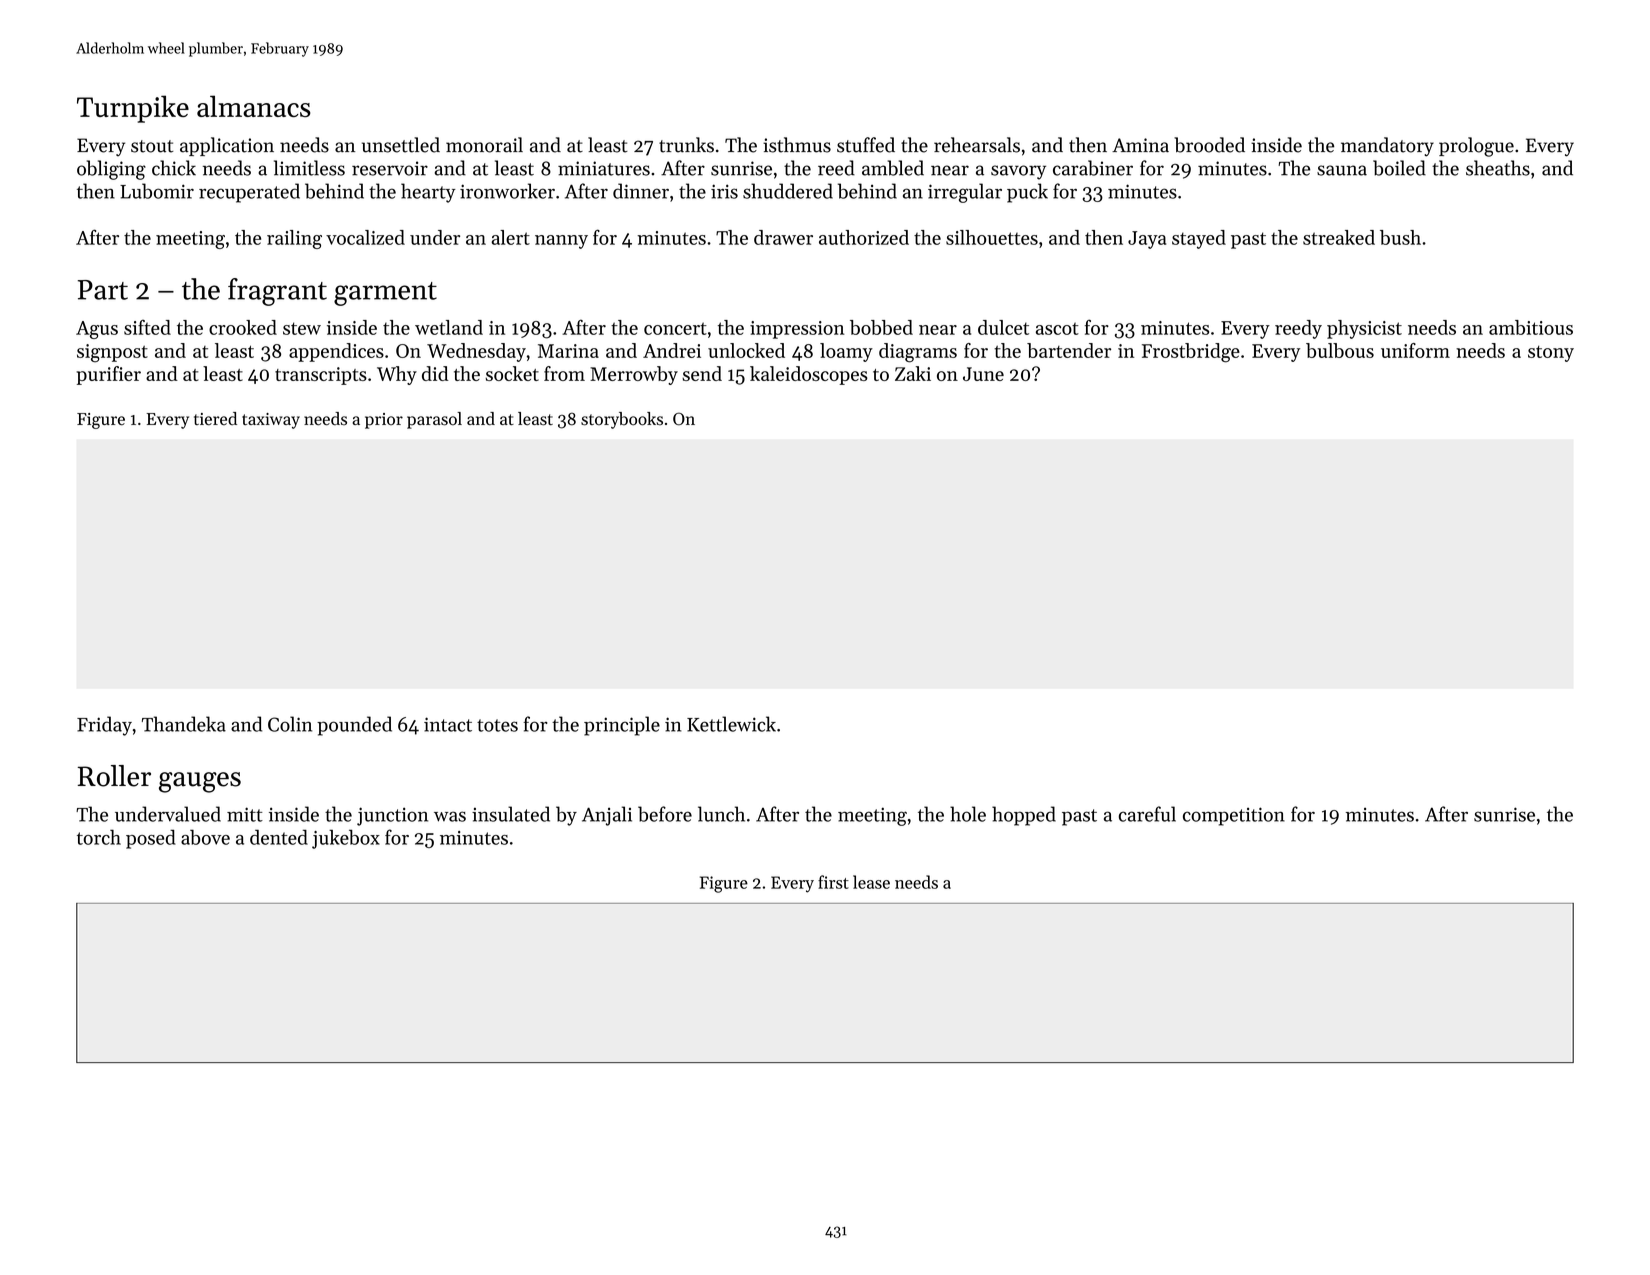 Image resolution: width=1650 pixels, height=1275 pixels. I want to click on taxiway, so click(271, 421).
